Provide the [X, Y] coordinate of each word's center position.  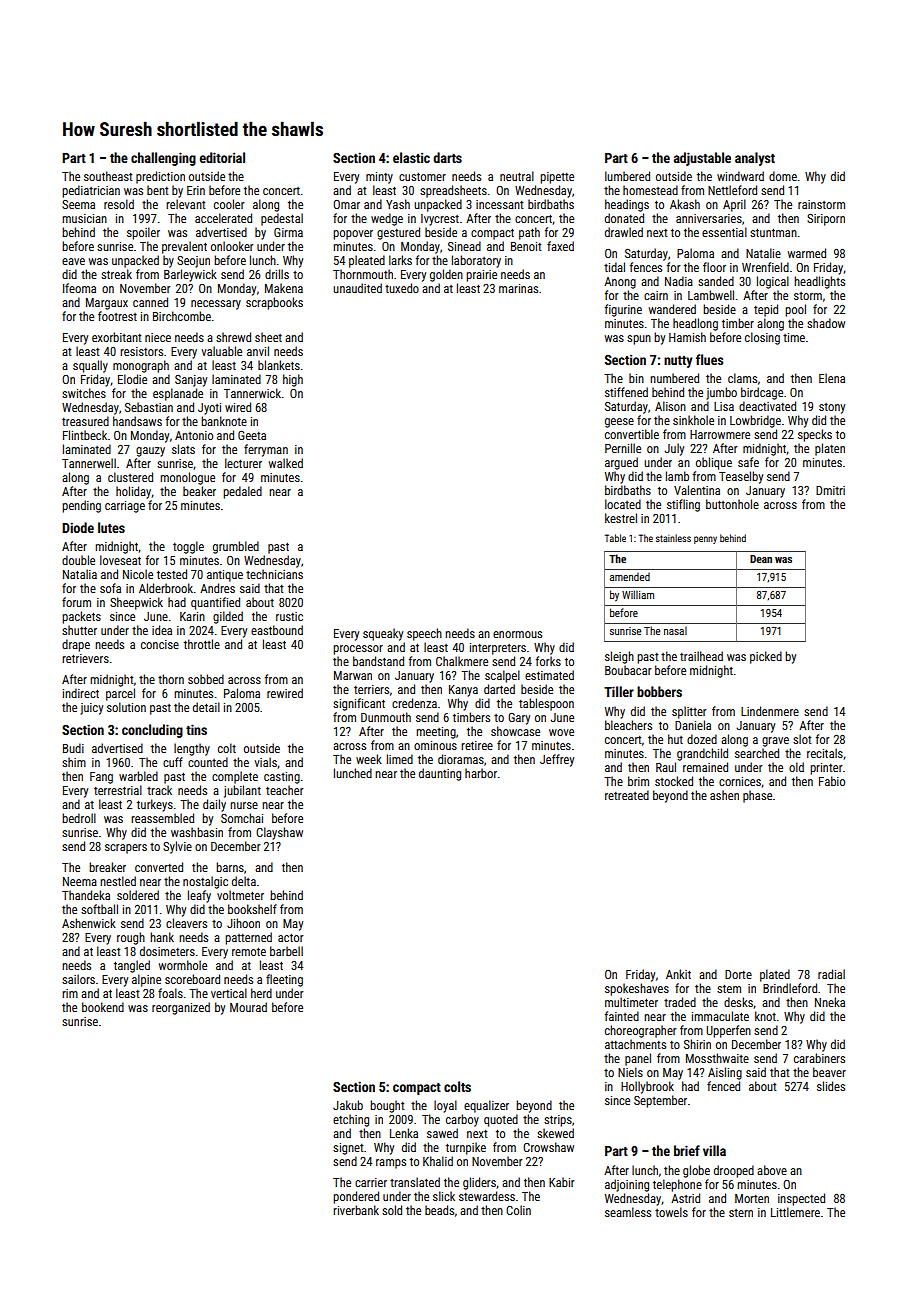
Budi [73, 748]
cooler [229, 204]
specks [815, 435]
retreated [627, 795]
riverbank [356, 1210]
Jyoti [209, 409]
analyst [755, 159]
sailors [78, 979]
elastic [411, 157]
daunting [440, 774]
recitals [825, 753]
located [623, 504]
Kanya [463, 691]
